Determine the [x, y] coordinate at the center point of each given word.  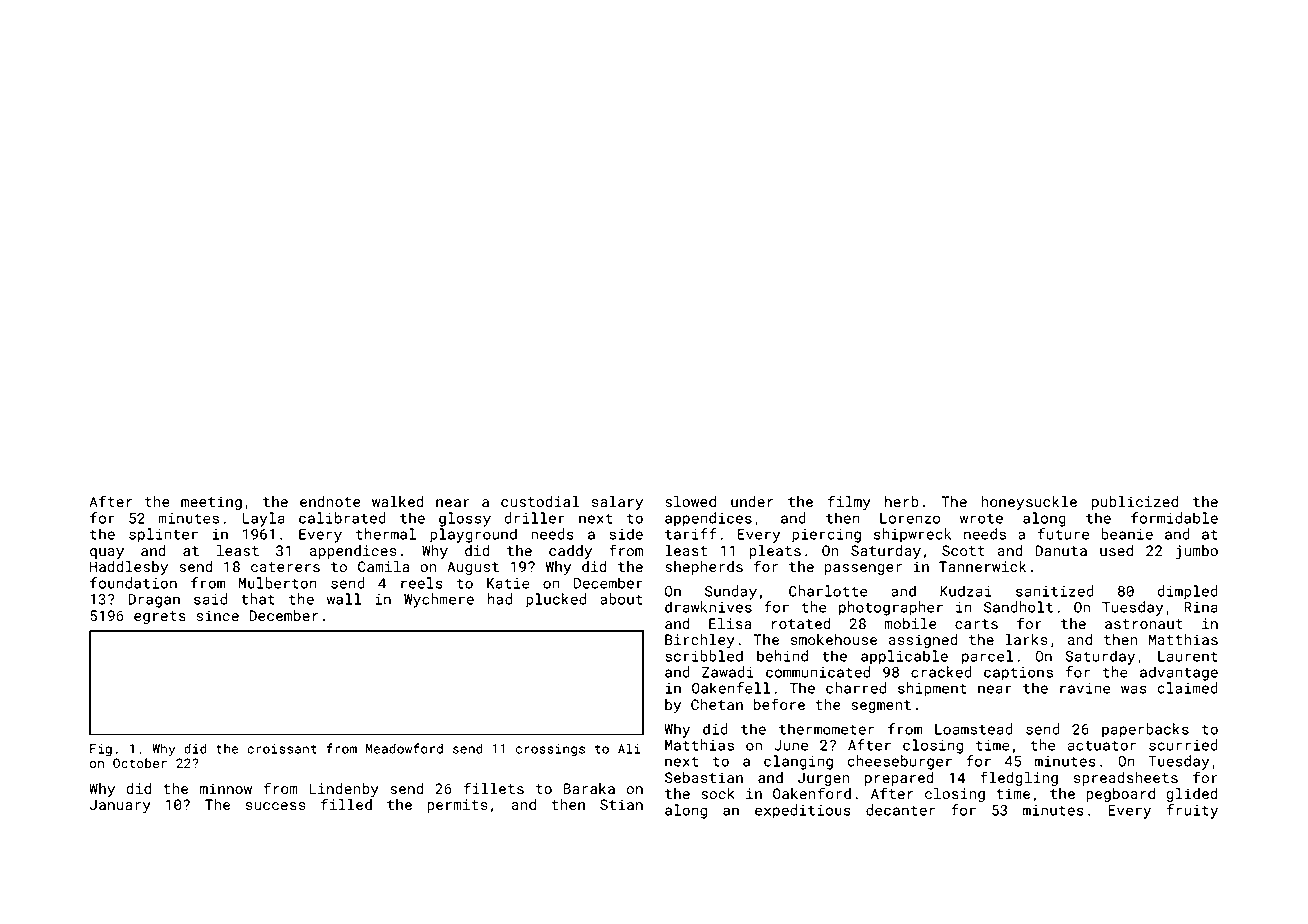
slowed [690, 501]
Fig [101, 750]
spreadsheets [1126, 779]
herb [902, 501]
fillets [494, 788]
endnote [330, 501]
